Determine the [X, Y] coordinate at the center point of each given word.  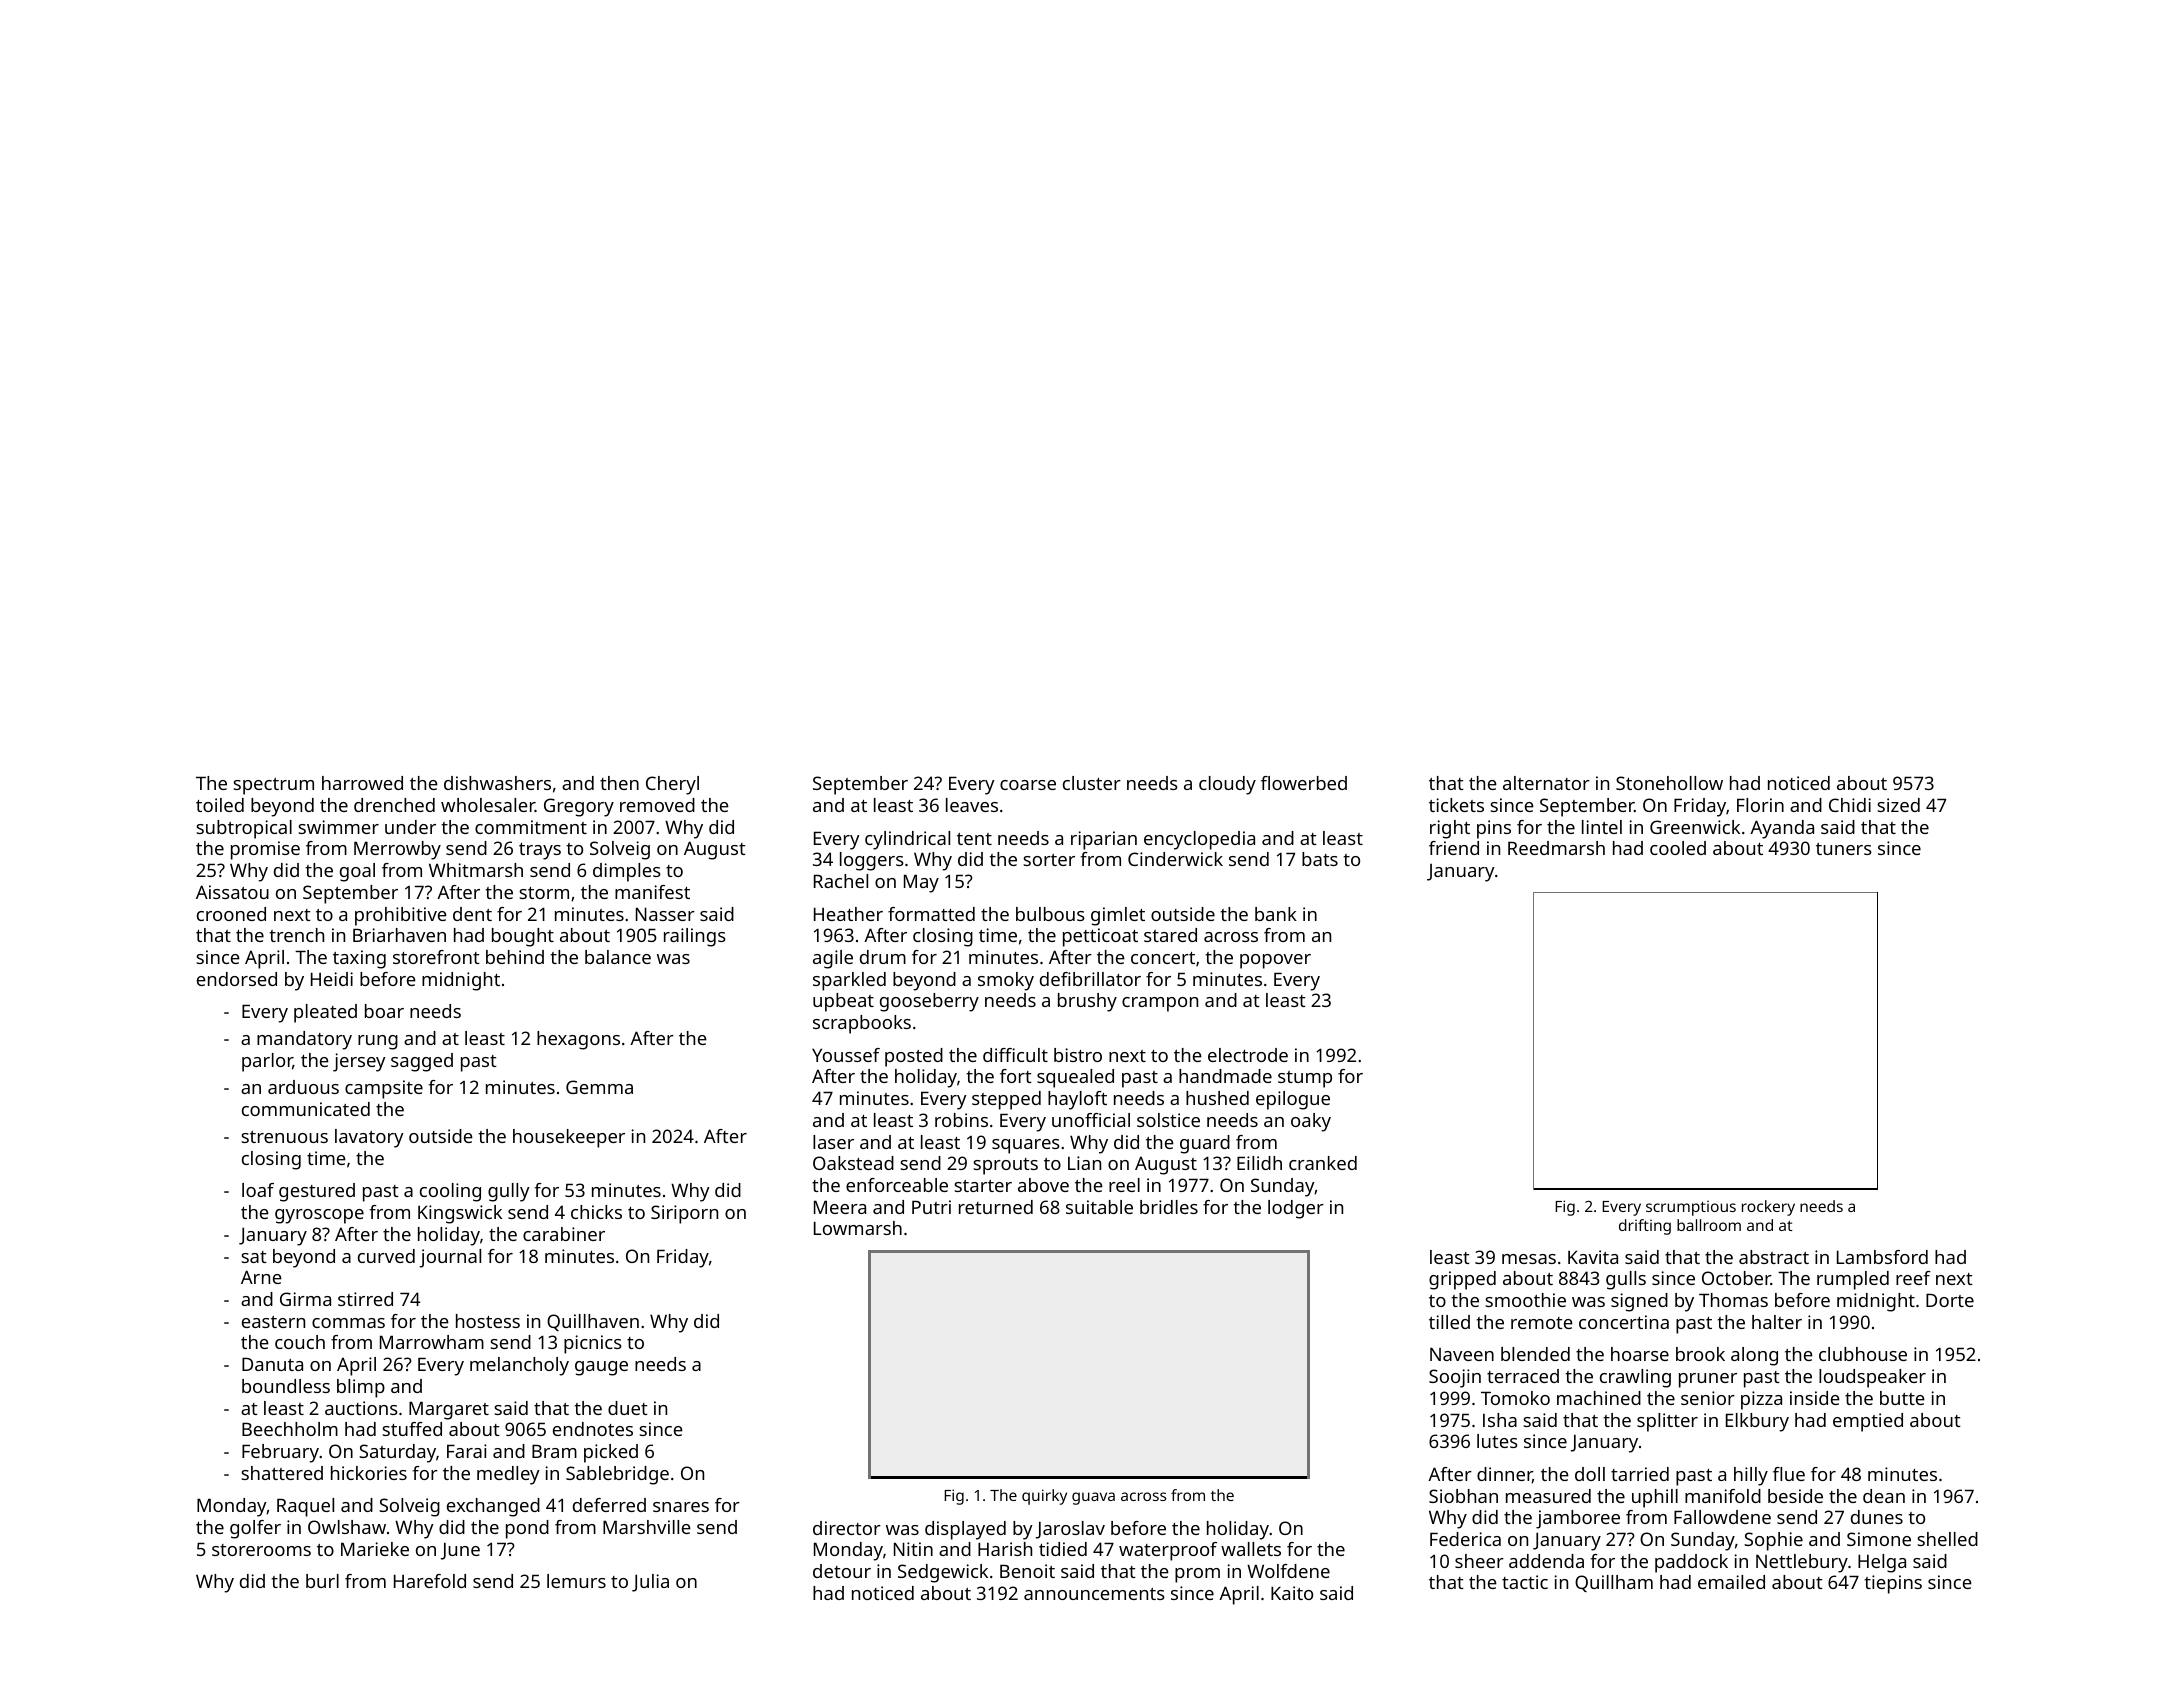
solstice [1168, 1120]
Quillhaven [593, 1322]
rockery [1768, 1208]
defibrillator [1090, 979]
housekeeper [569, 1138]
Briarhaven [399, 935]
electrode [1248, 1055]
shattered [282, 1473]
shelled [1947, 1539]
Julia [650, 1583]
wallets [1251, 1549]
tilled [1449, 1322]
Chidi [1850, 805]
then [619, 783]
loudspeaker [1872, 1378]
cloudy [1227, 785]
